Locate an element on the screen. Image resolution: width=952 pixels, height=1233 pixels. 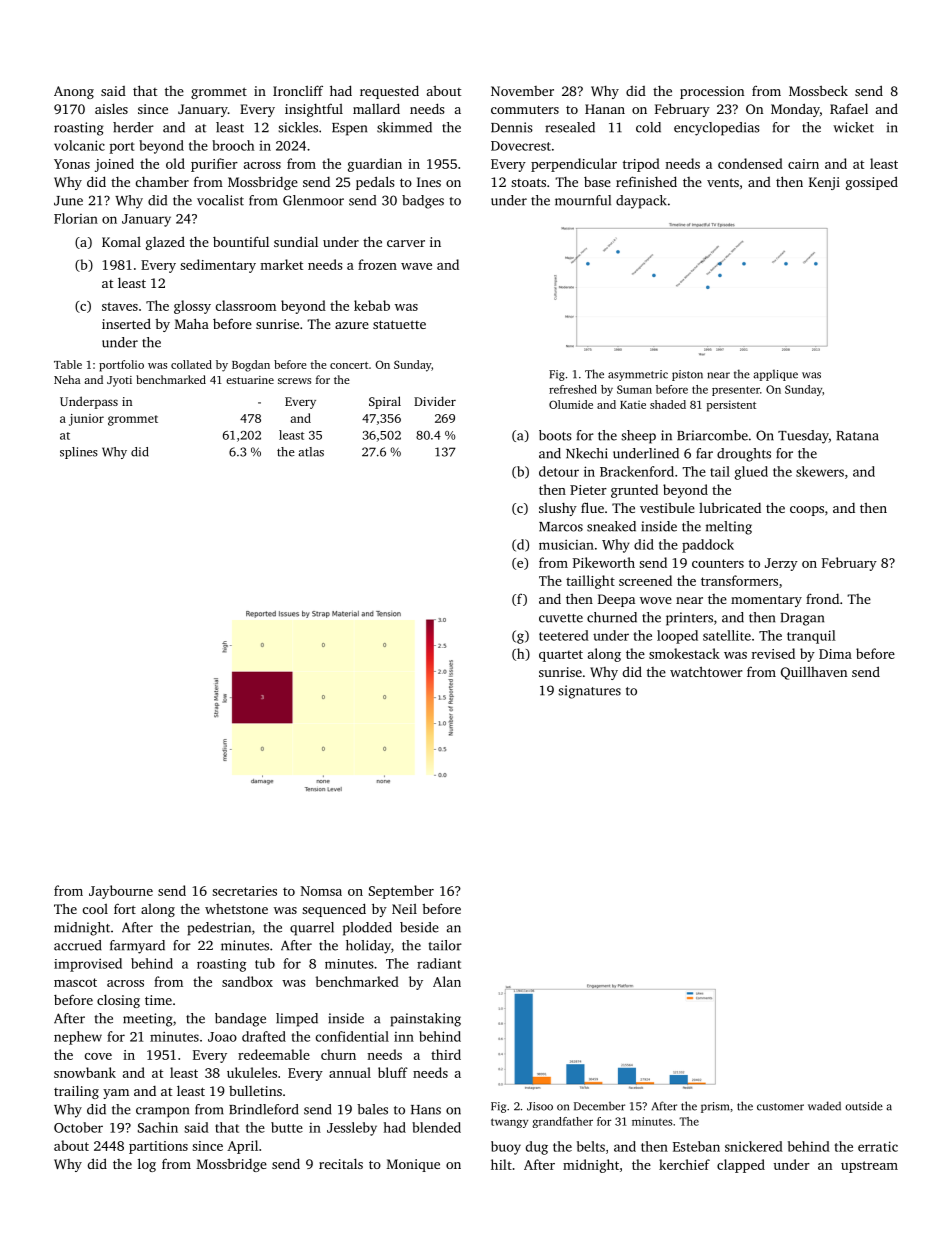
glossy is located at coordinates (192, 307).
